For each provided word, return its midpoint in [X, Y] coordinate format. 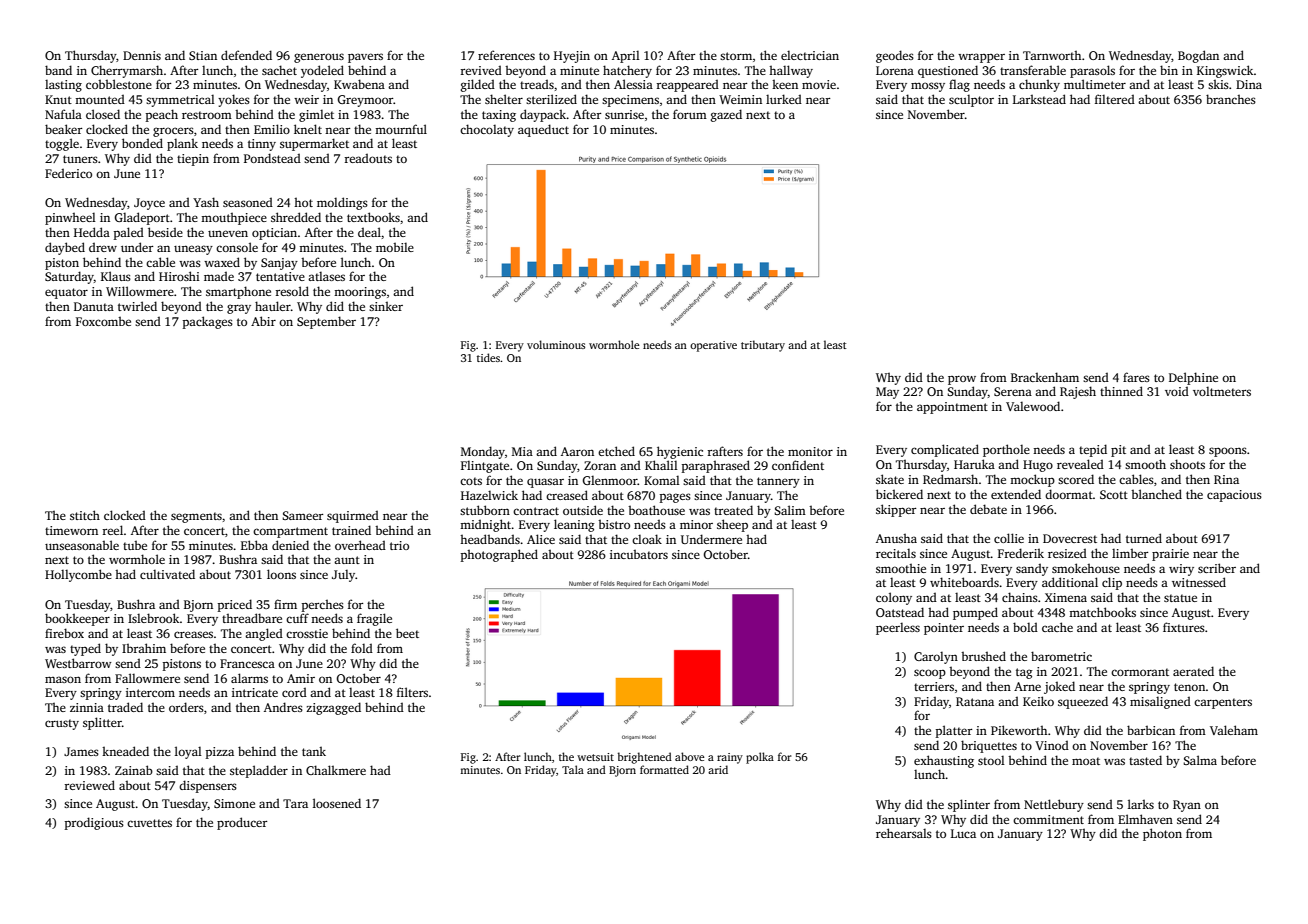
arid [718, 769]
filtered [1115, 99]
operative [713, 346]
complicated [945, 450]
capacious [1234, 496]
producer [242, 823]
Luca [963, 833]
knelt [308, 129]
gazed [726, 115]
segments [196, 517]
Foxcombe [103, 321]
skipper [896, 510]
